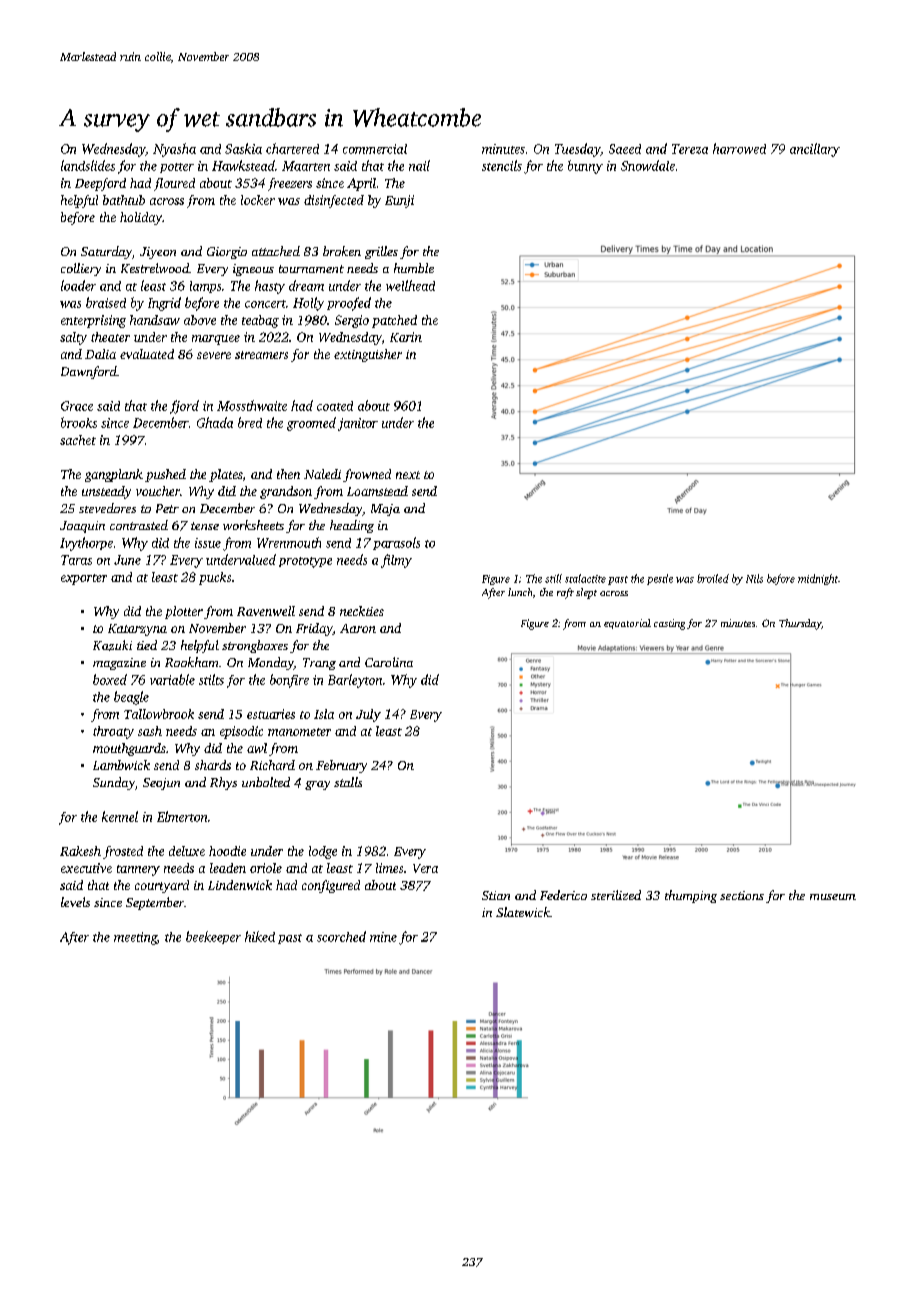 This document has height=1308, width=924. I want to click on Barleyton, so click(355, 681).
